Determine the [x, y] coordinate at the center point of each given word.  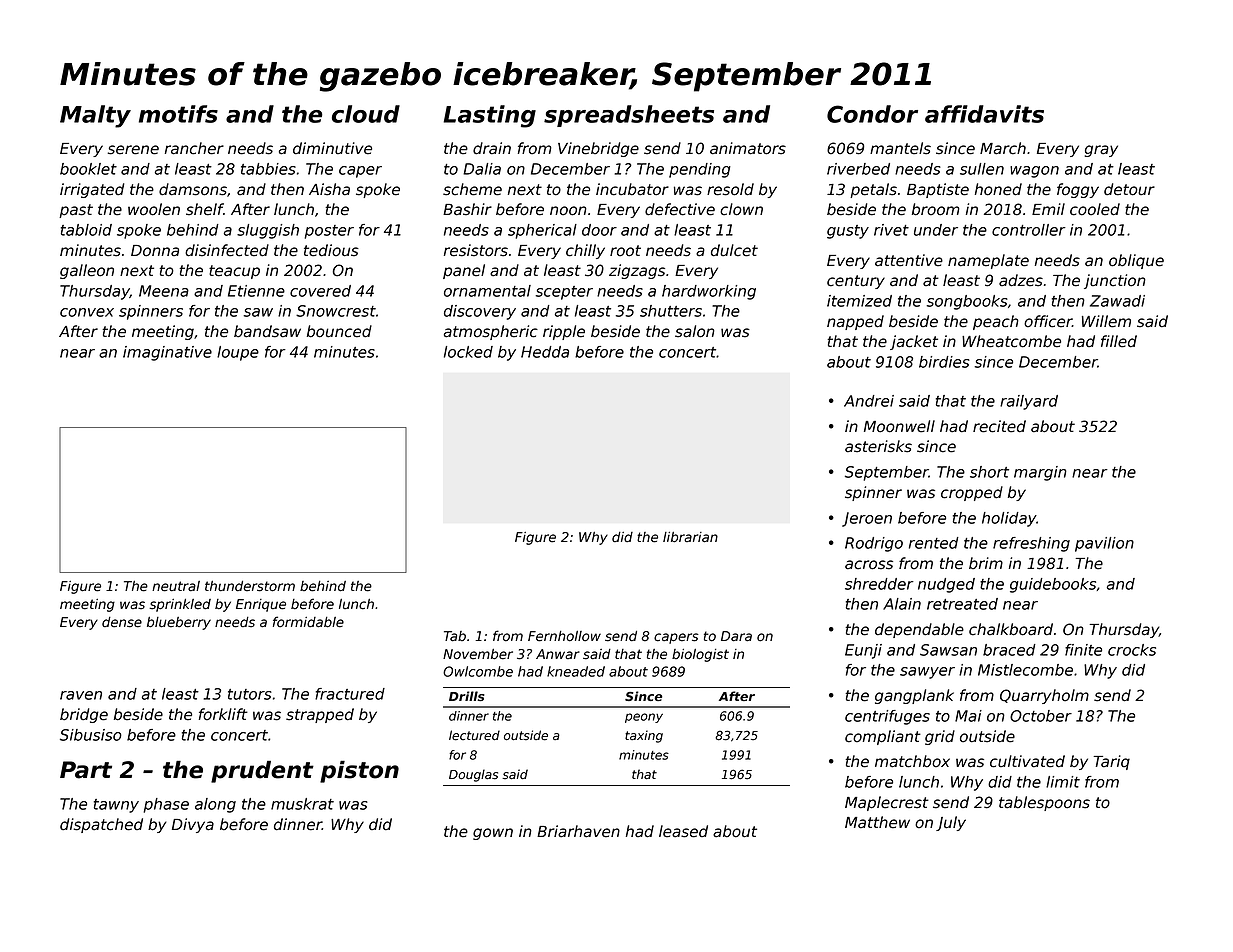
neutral [176, 586]
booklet [88, 169]
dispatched [101, 825]
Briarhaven [578, 831]
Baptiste [938, 190]
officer [1048, 321]
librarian [690, 537]
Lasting [489, 116]
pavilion [1104, 544]
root [625, 251]
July [951, 823]
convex [87, 312]
